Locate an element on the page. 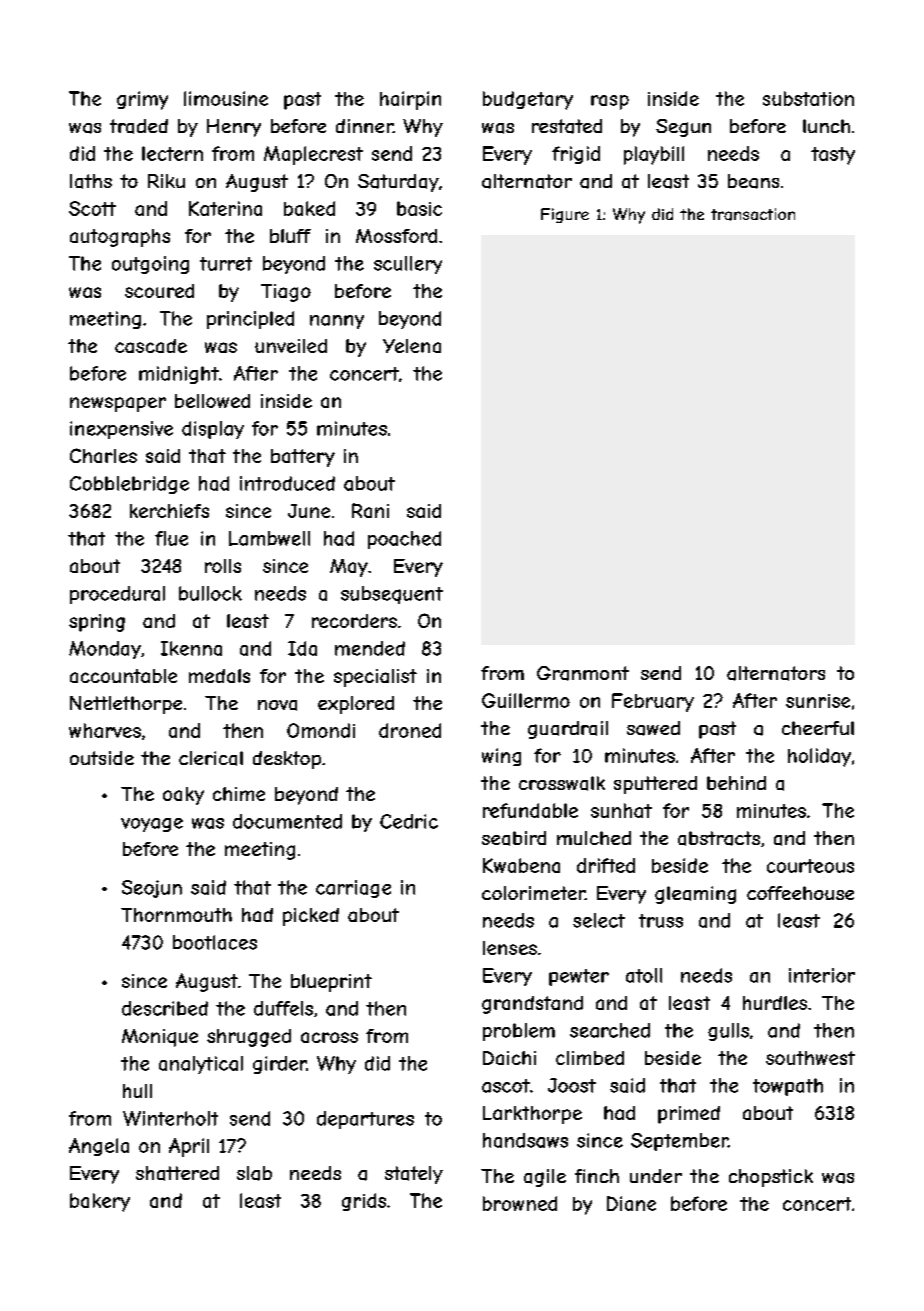  Scott is located at coordinates (92, 208).
